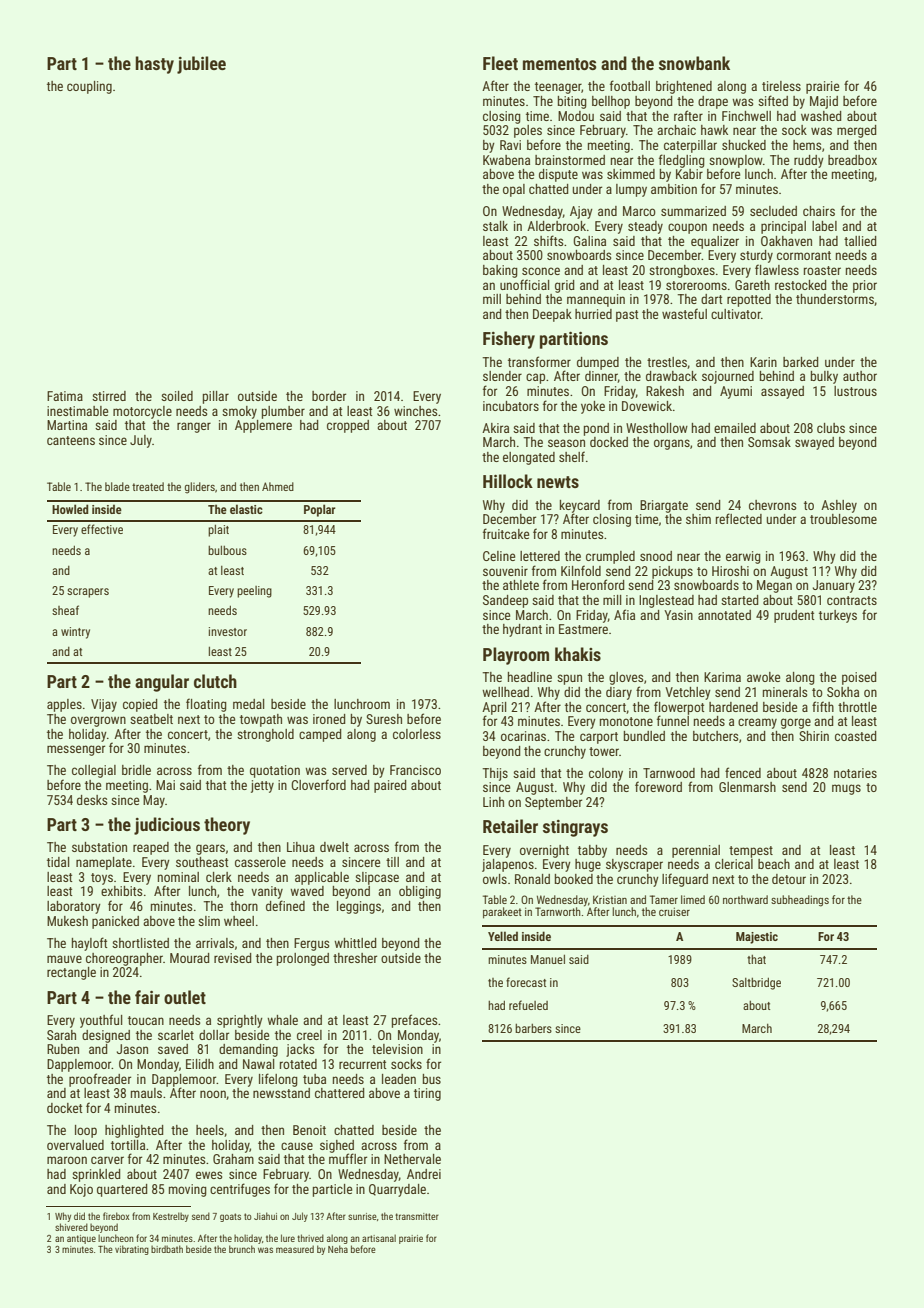 Image resolution: width=924 pixels, height=1308 pixels. I want to click on snowbank, so click(694, 63).
